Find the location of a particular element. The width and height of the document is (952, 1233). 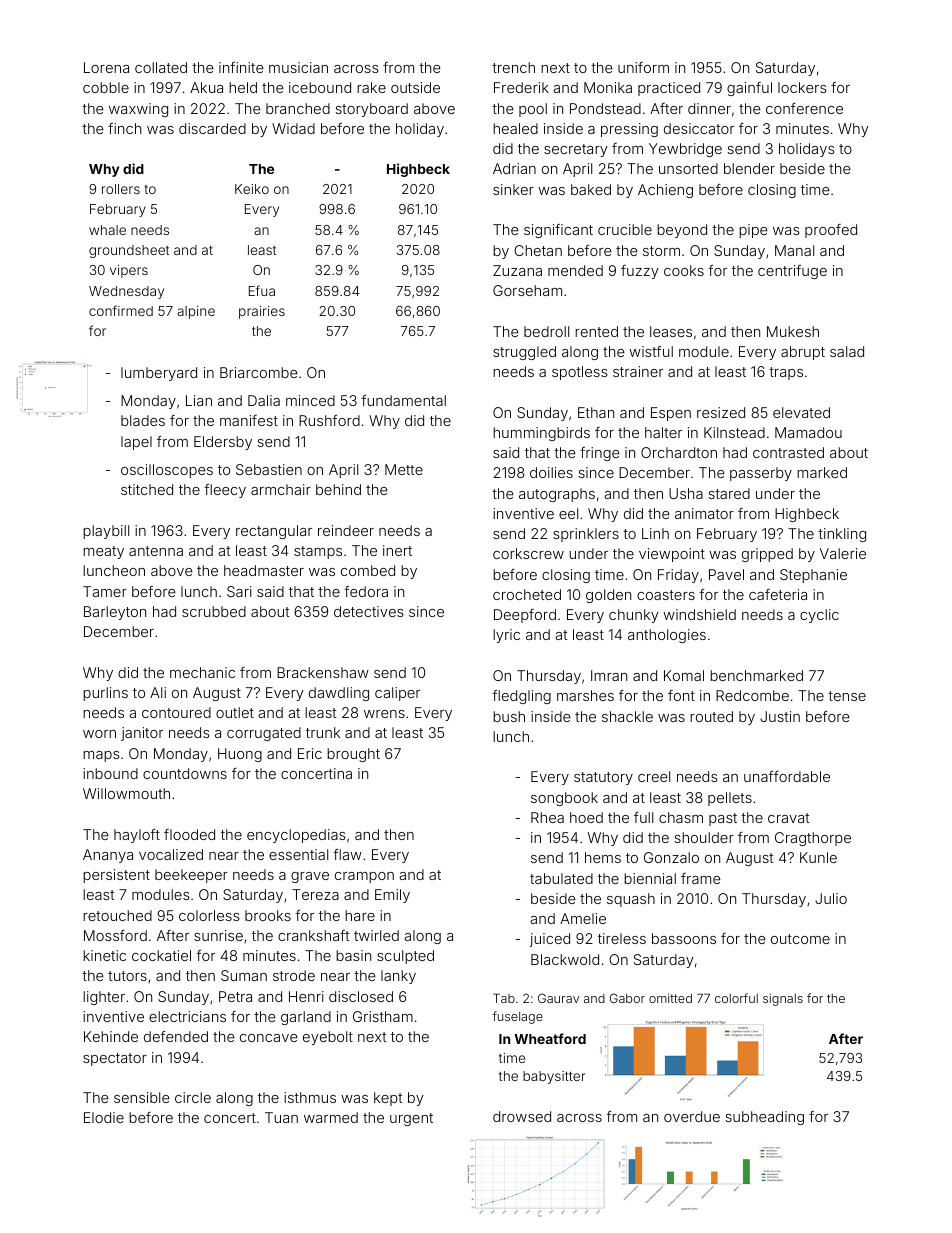

Redcombe is located at coordinates (752, 695).
